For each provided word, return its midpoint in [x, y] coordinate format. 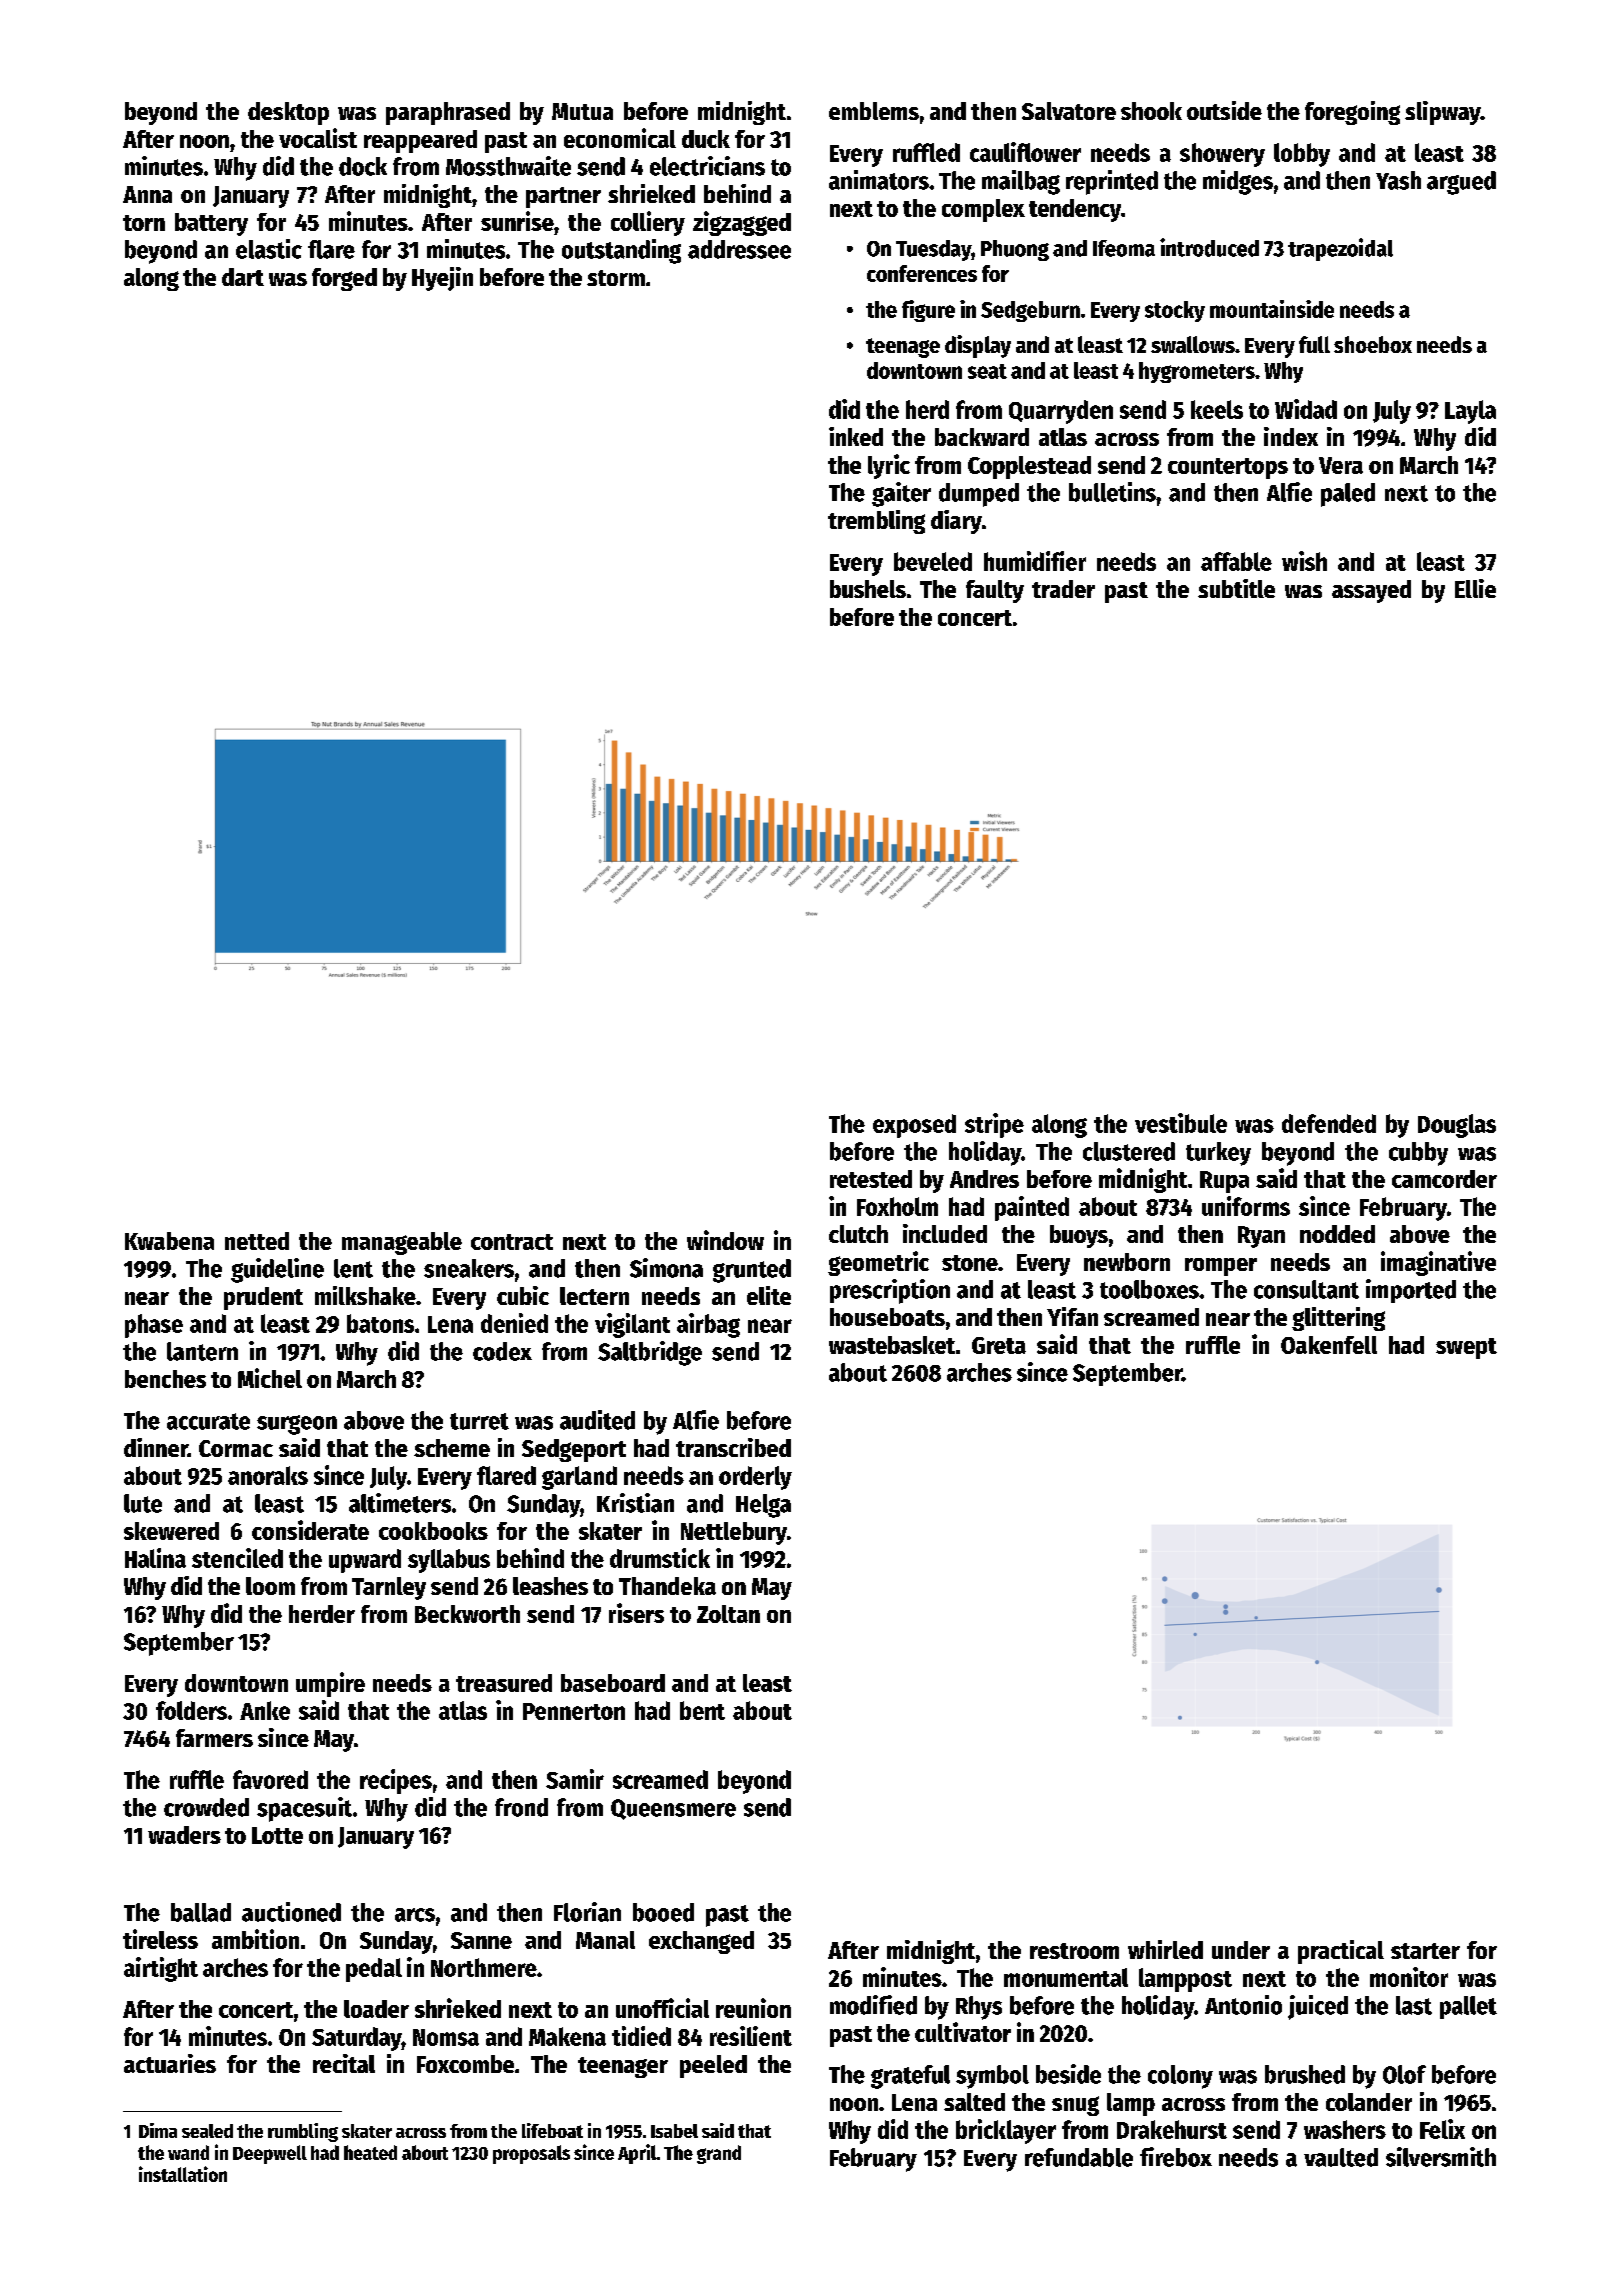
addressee [739, 249]
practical [1341, 1952]
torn [144, 223]
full [1314, 344]
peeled [713, 2066]
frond [521, 1807]
